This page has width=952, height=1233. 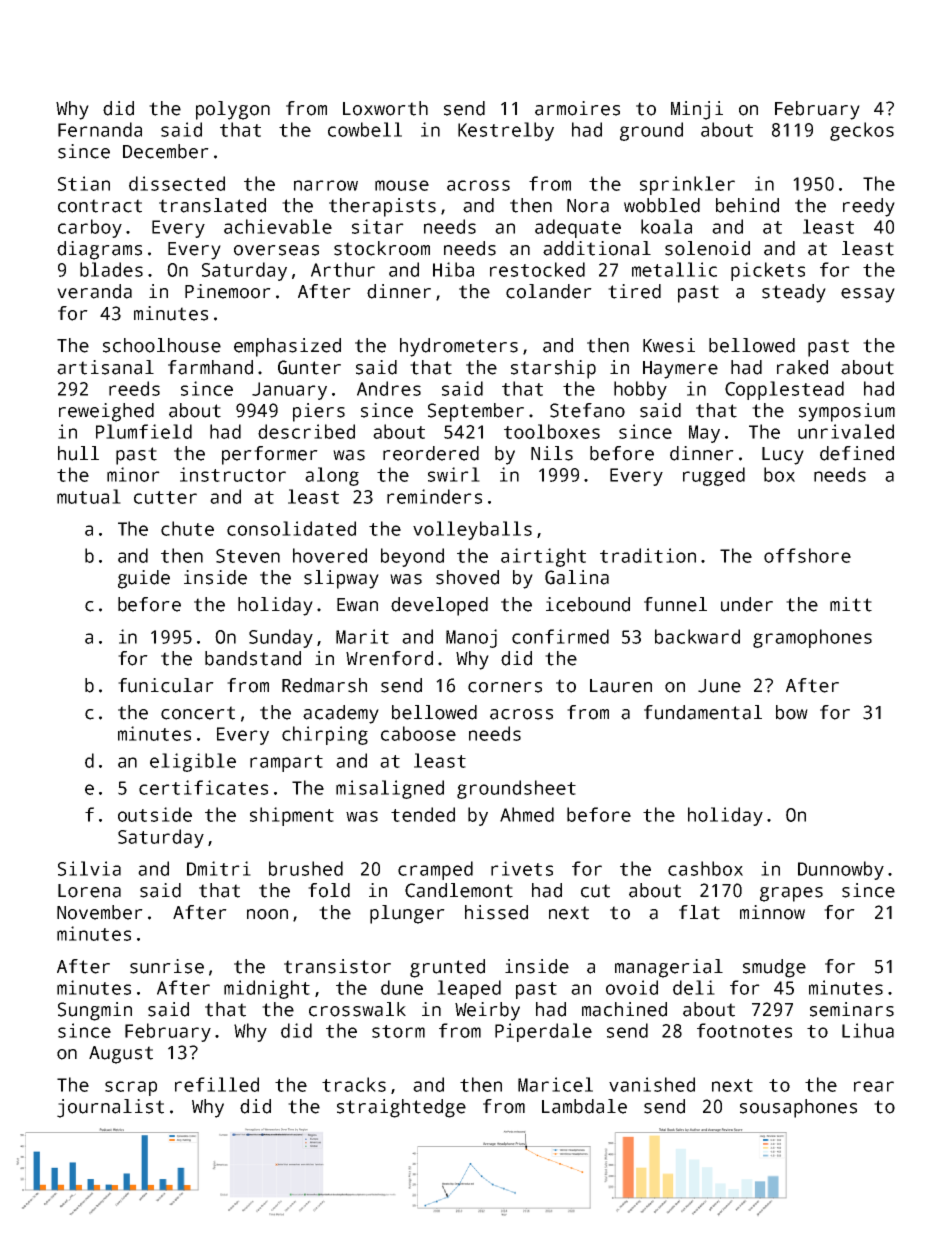 What do you see at coordinates (792, 712) in the page?
I see `bow` at bounding box center [792, 712].
